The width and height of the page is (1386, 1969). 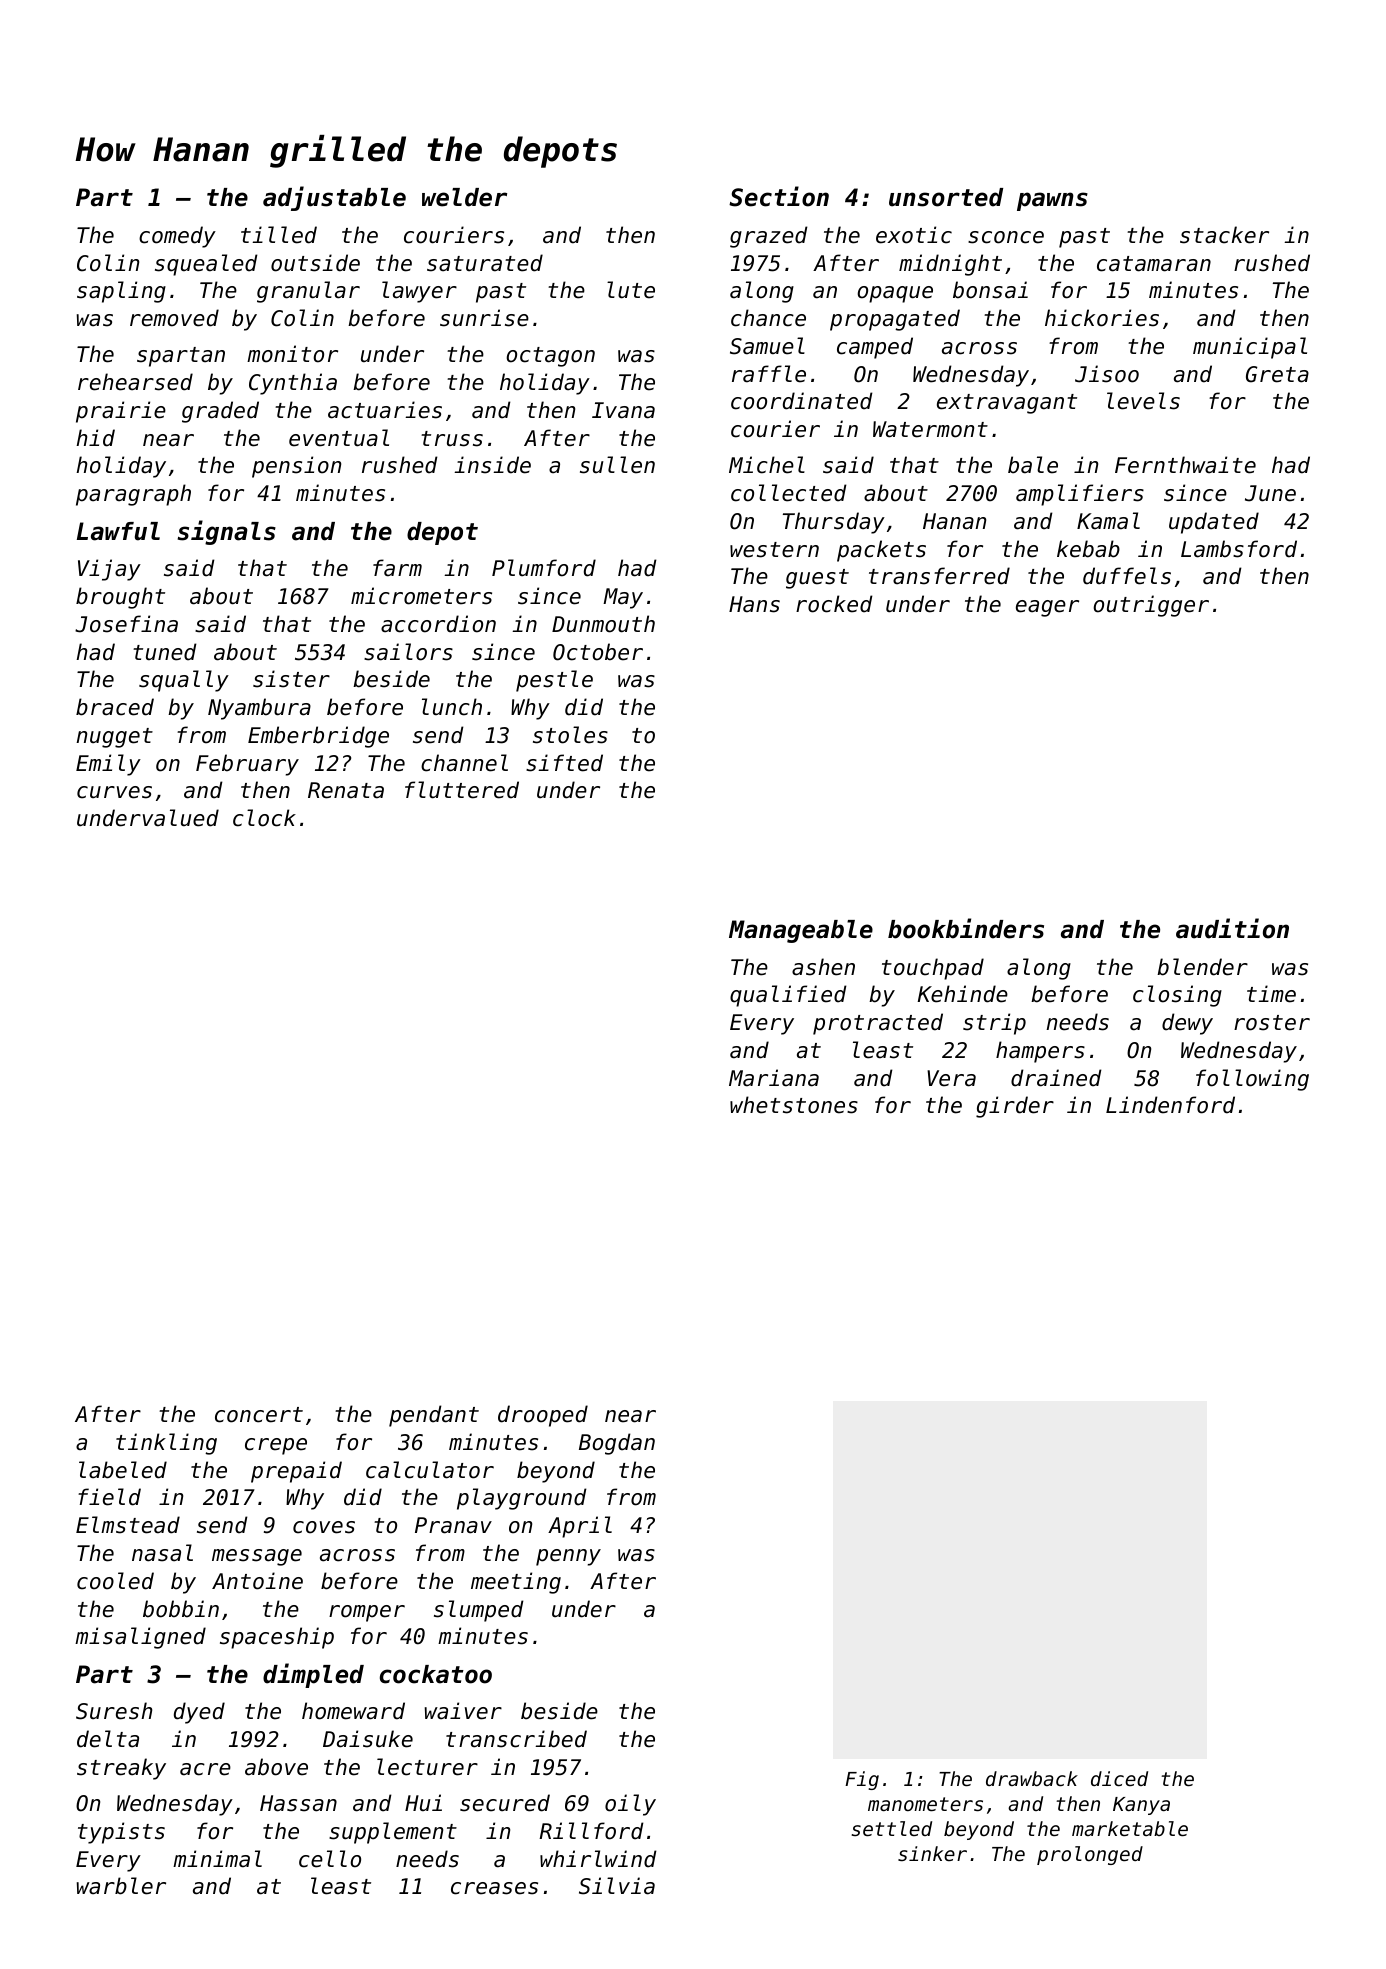 I want to click on meeting, so click(x=516, y=1583).
